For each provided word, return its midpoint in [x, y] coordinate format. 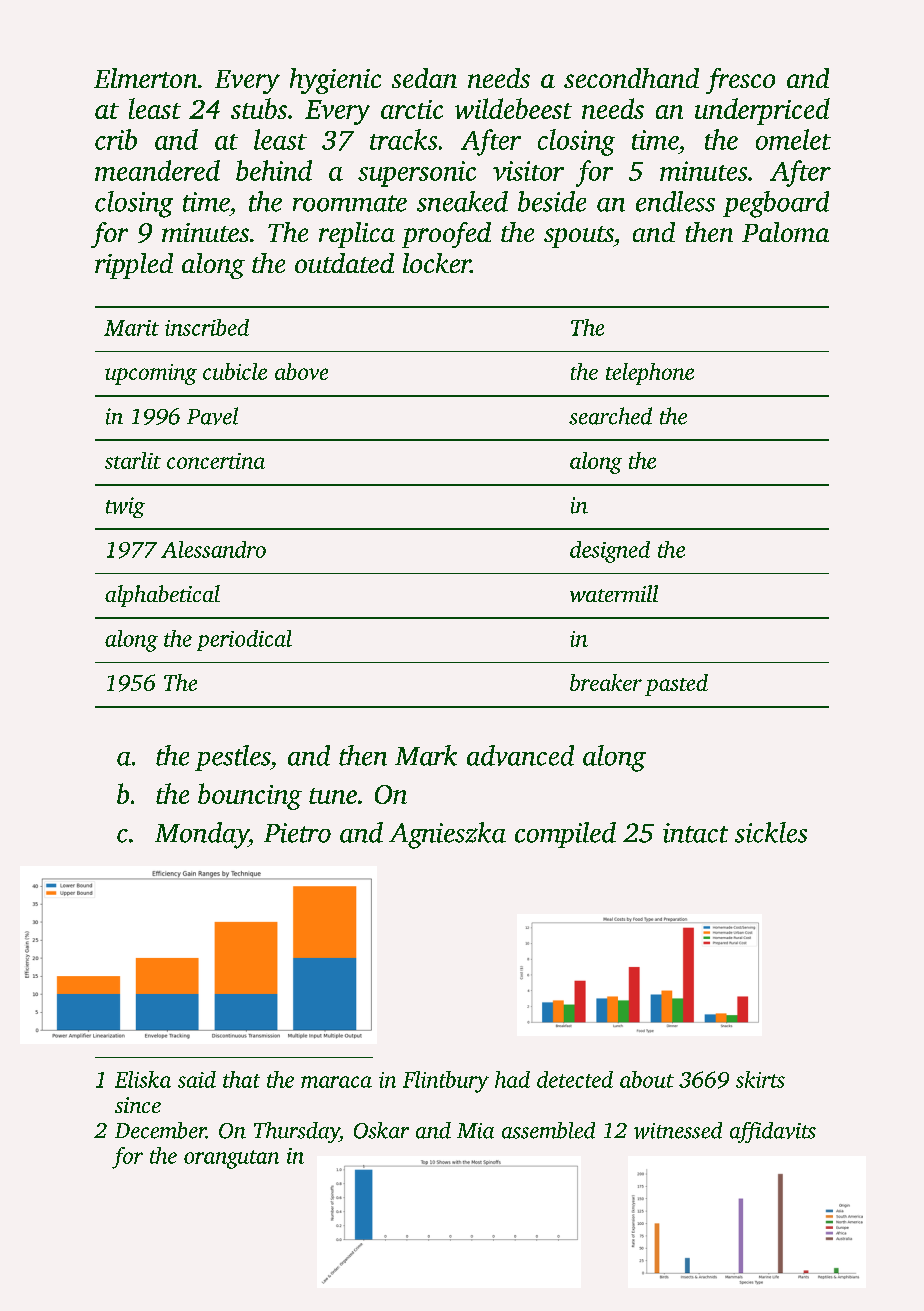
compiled [565, 835]
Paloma [785, 232]
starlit [133, 460]
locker [437, 263]
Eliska [143, 1079]
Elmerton [145, 78]
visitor [528, 171]
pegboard [776, 204]
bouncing [250, 796]
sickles [771, 832]
